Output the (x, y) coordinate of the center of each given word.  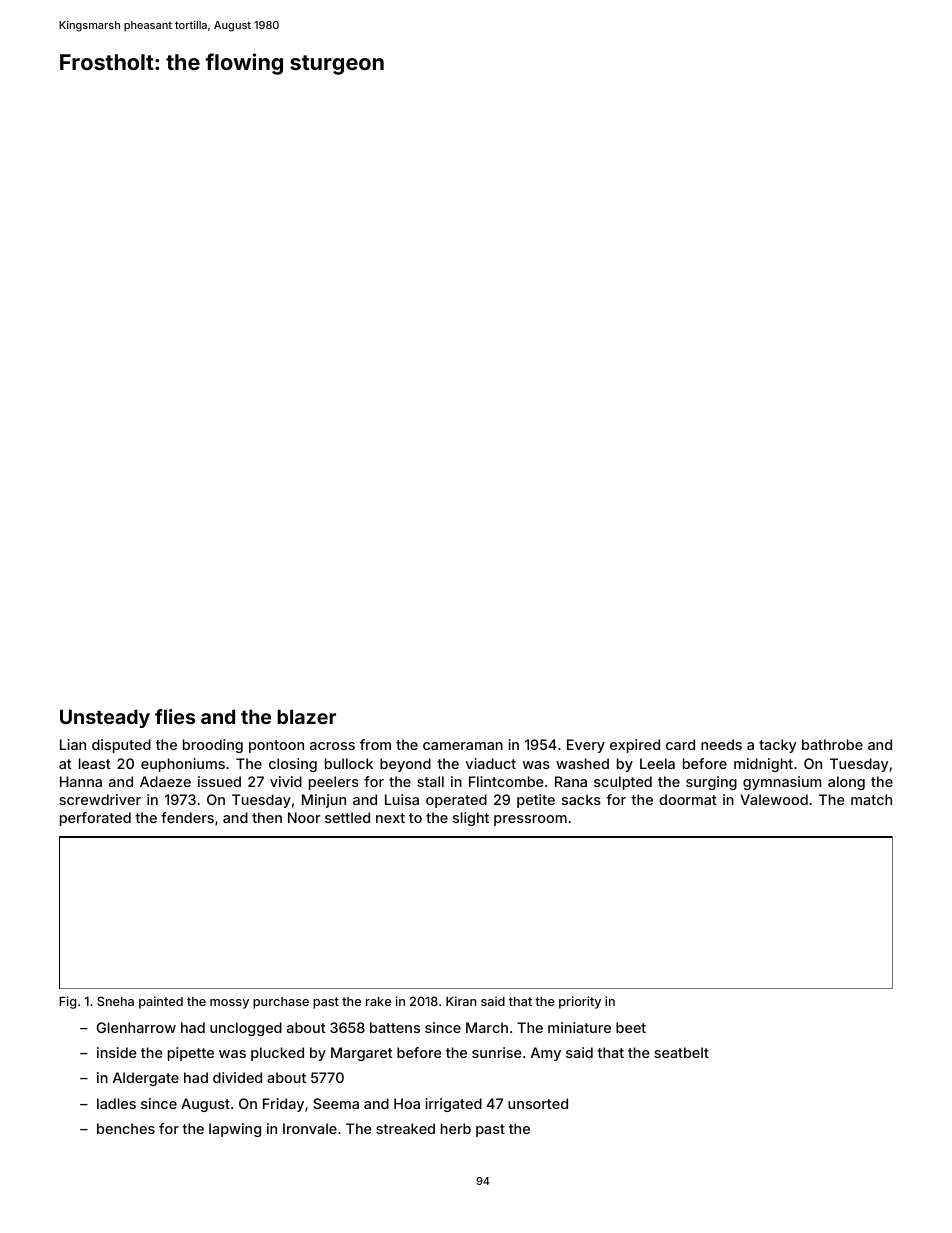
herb (456, 1128)
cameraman (463, 746)
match (871, 799)
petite (536, 801)
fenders (187, 817)
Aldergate (146, 1079)
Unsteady (105, 718)
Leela (657, 763)
